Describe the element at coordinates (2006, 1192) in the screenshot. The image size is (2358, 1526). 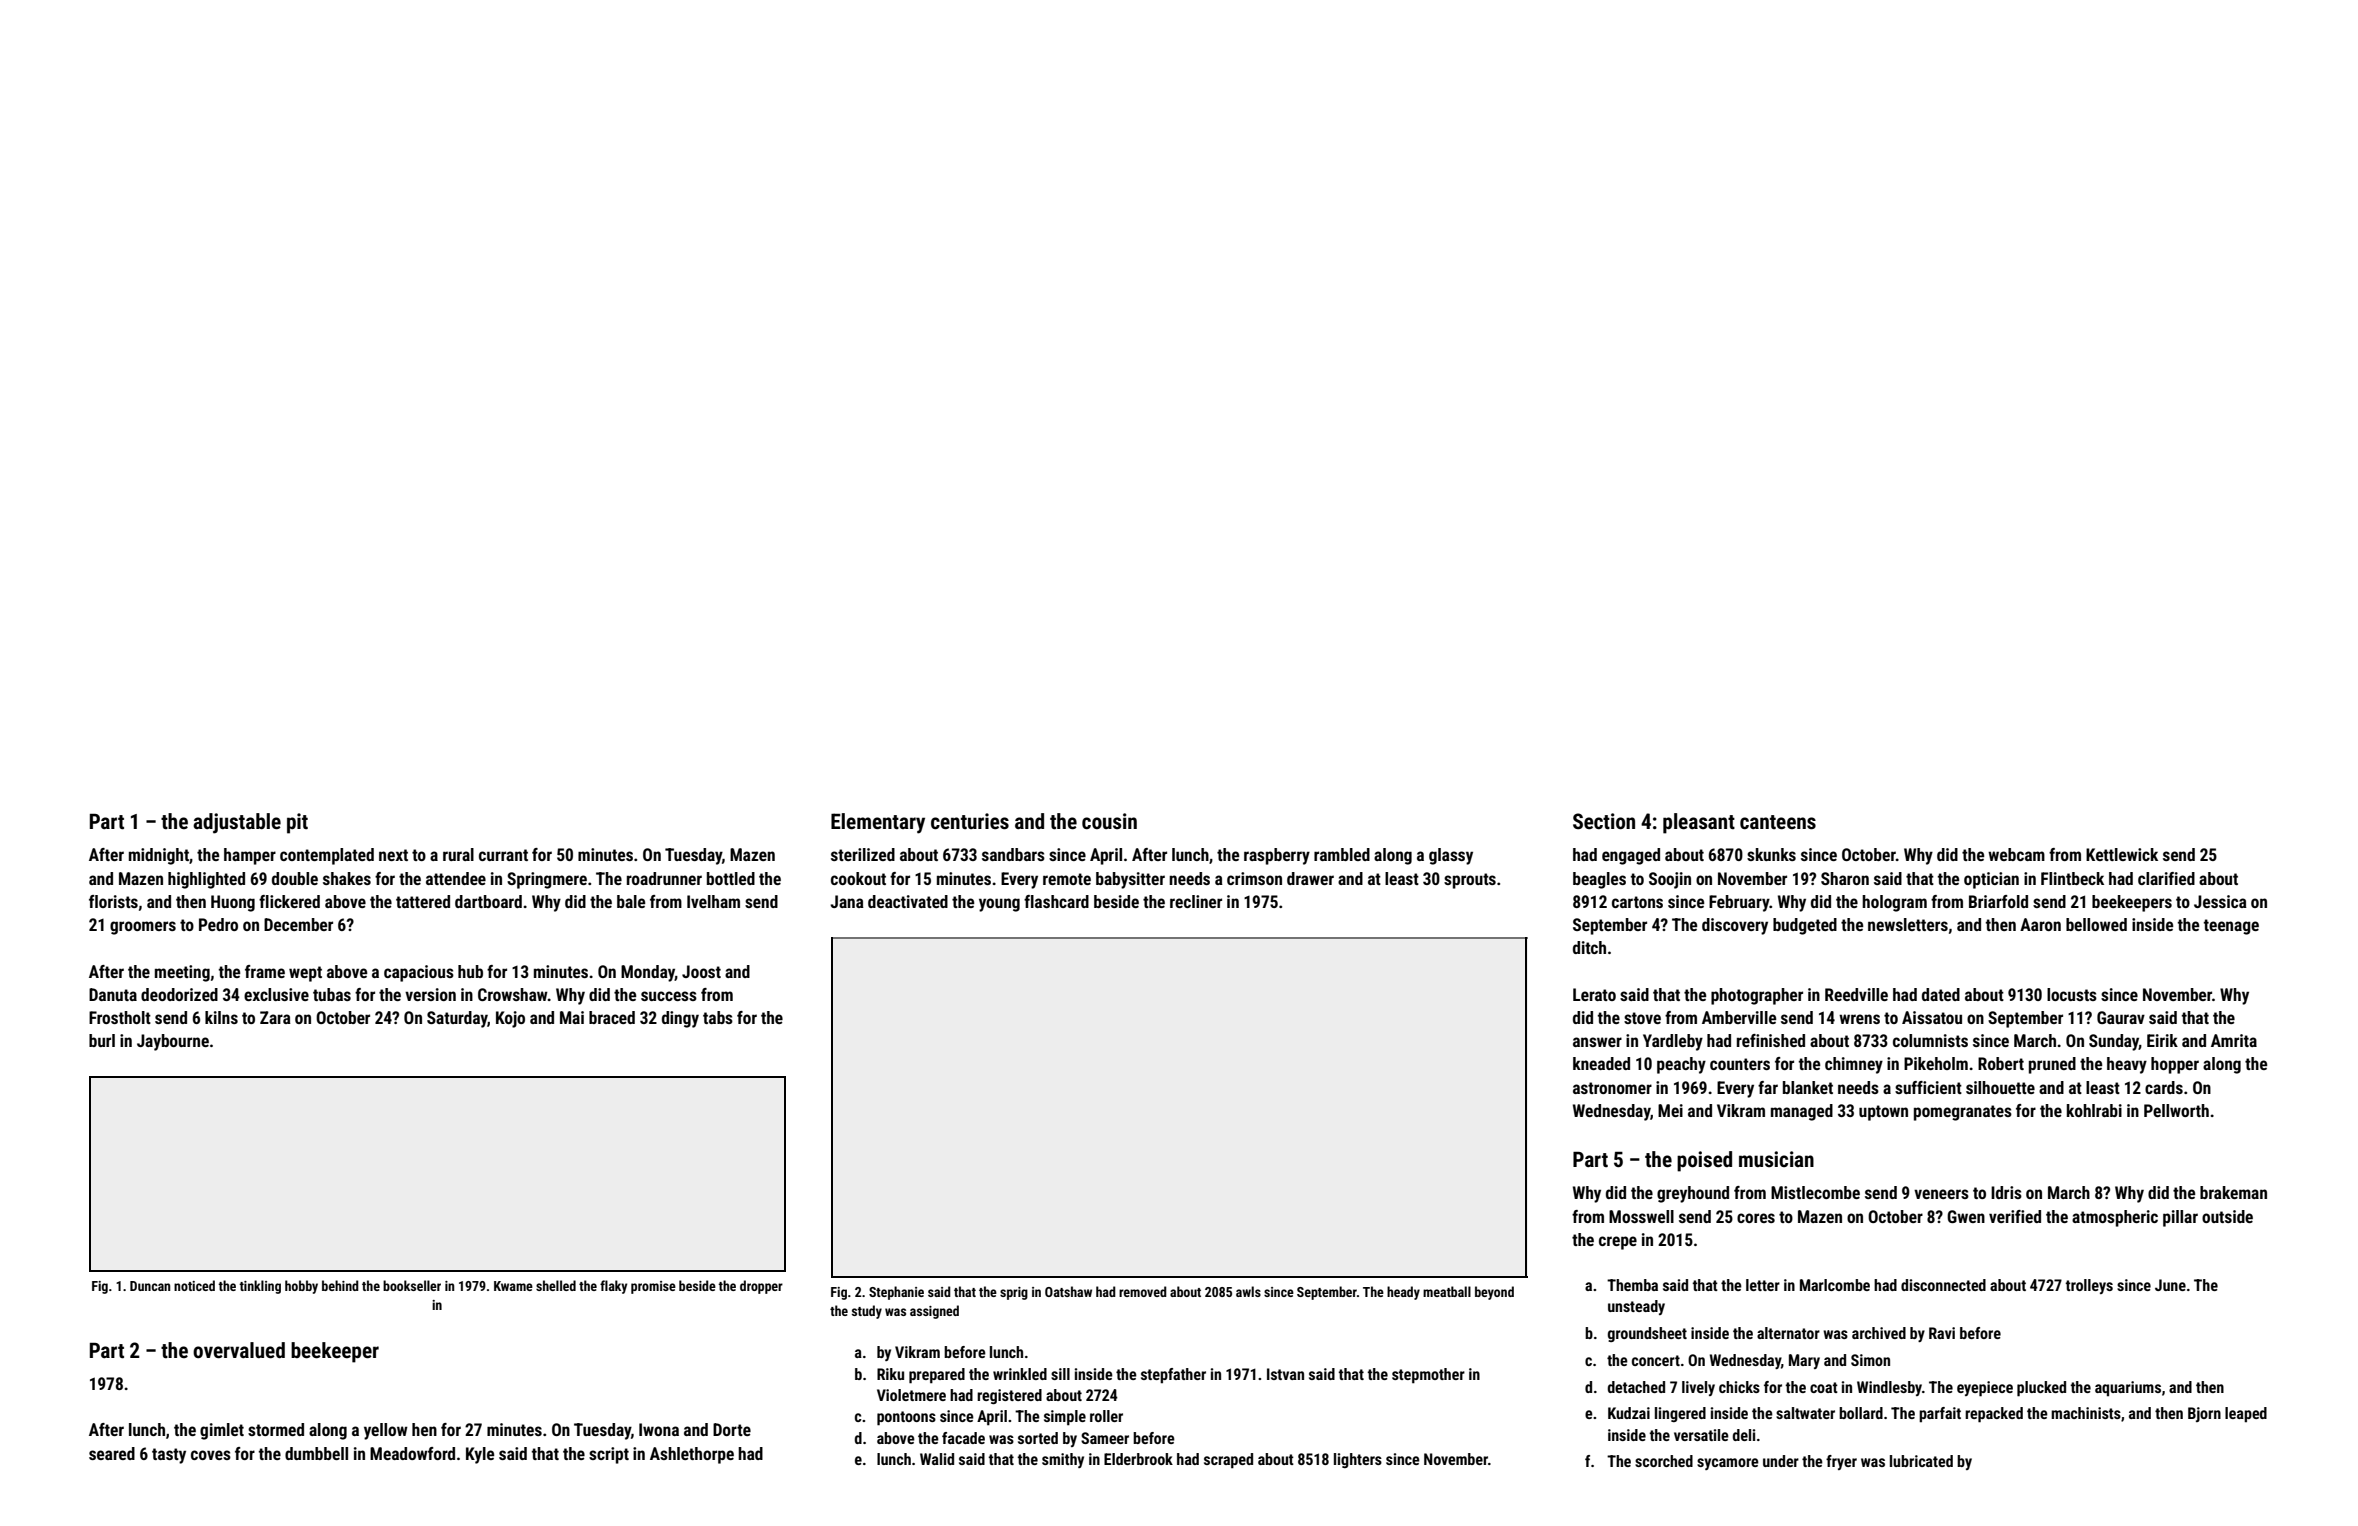
I see `Idris` at that location.
